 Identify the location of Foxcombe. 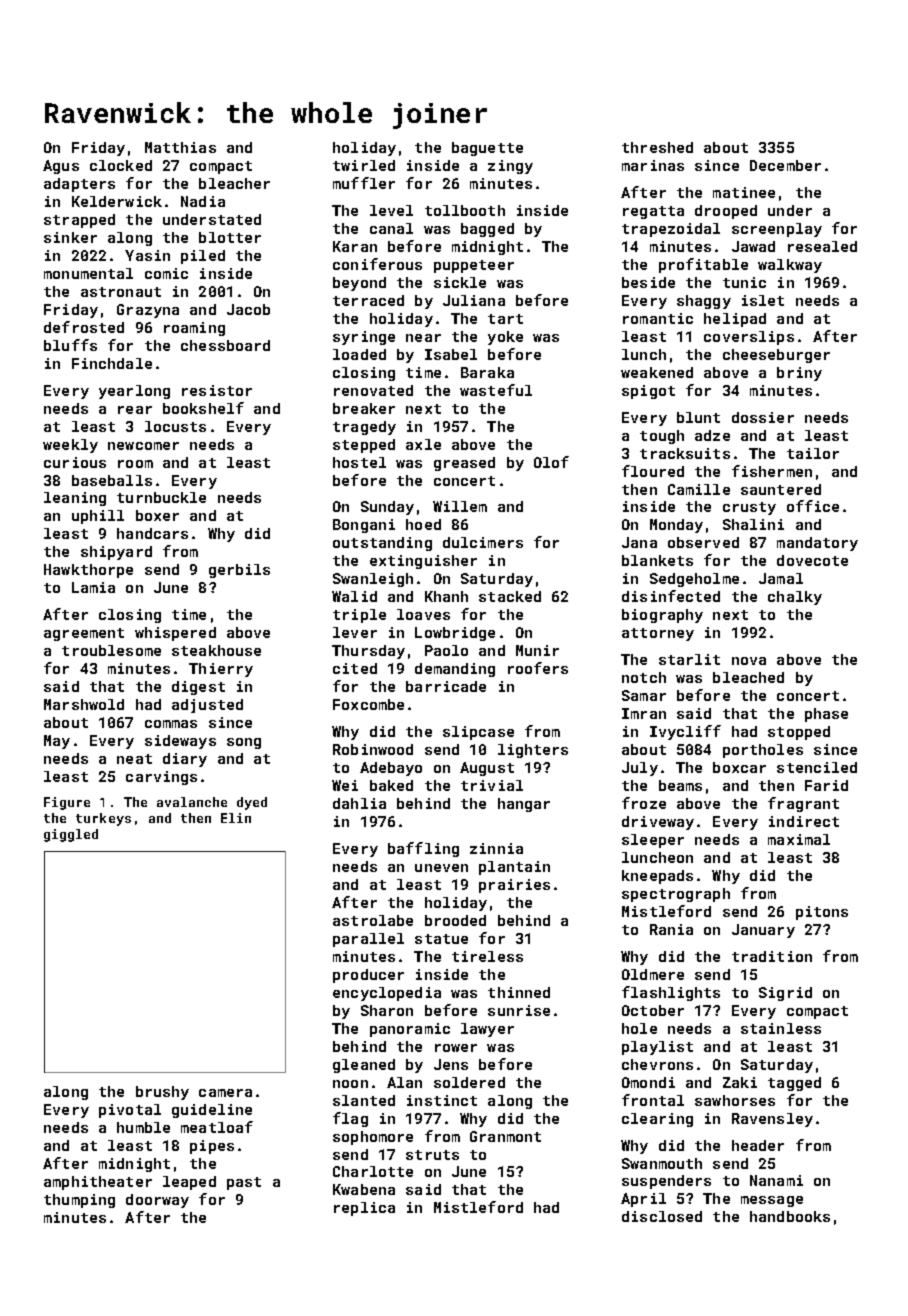
(368, 704).
